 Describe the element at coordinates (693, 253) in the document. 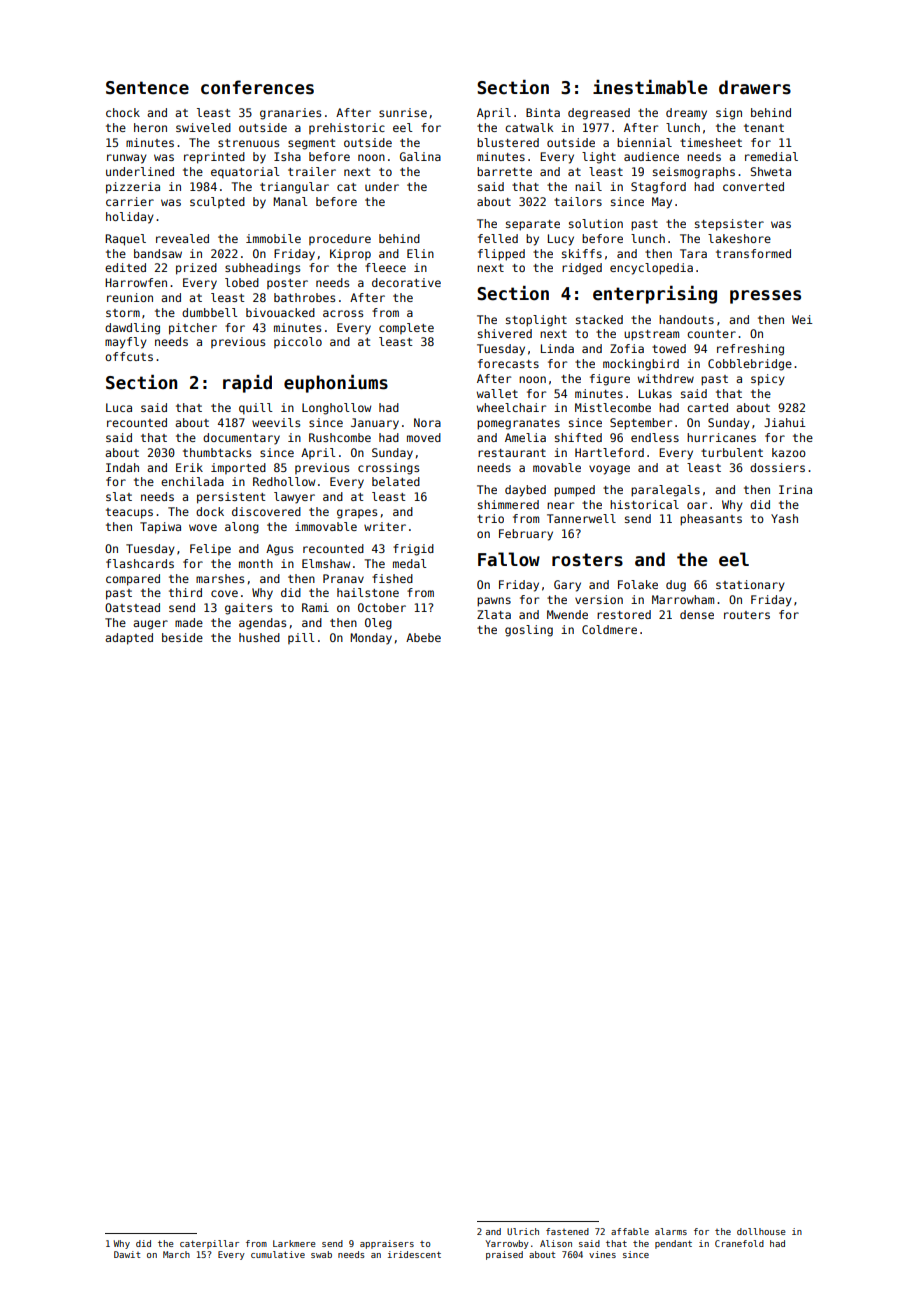

I see `Tara` at that location.
